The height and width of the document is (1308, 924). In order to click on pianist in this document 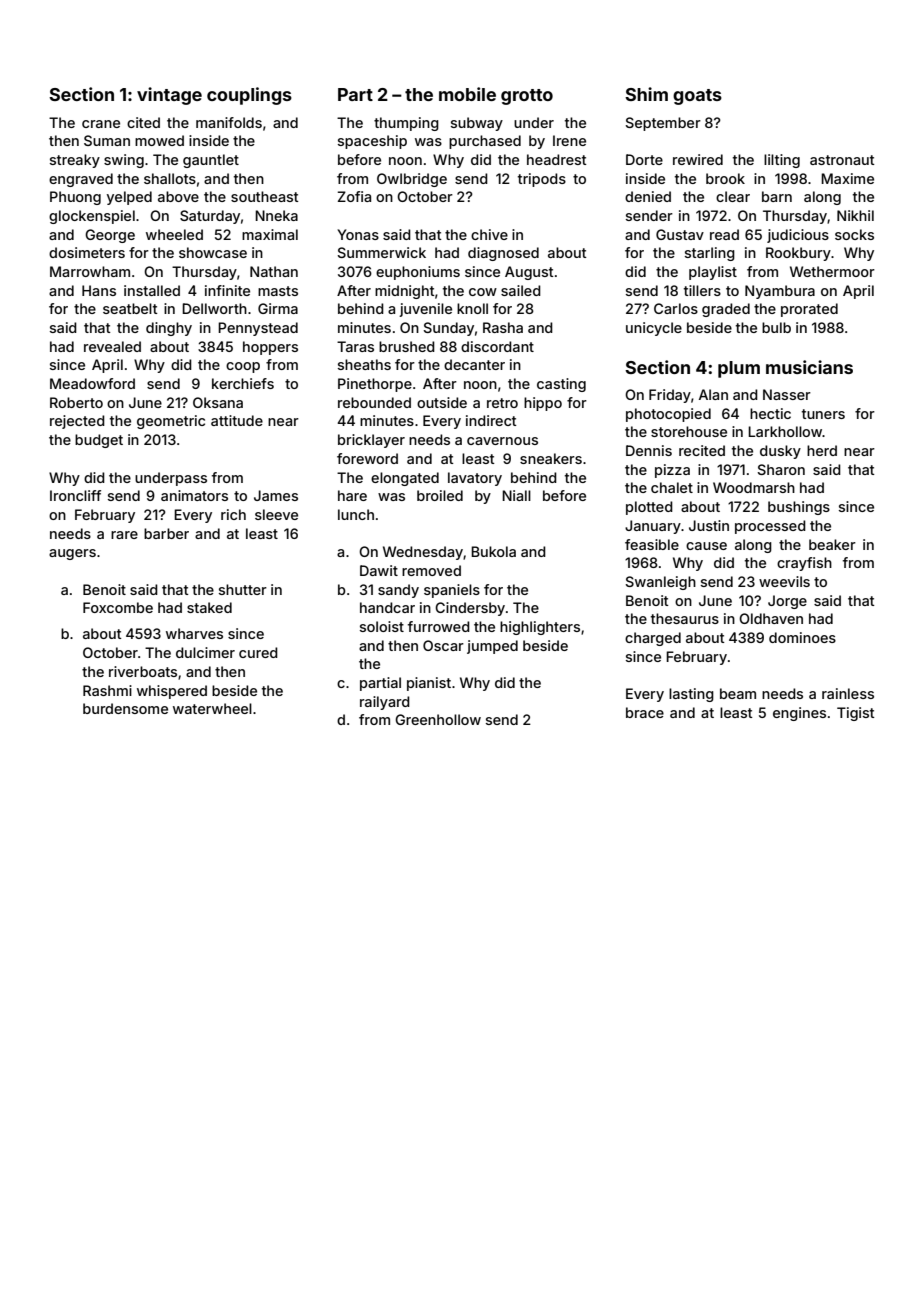, I will do `click(429, 684)`.
